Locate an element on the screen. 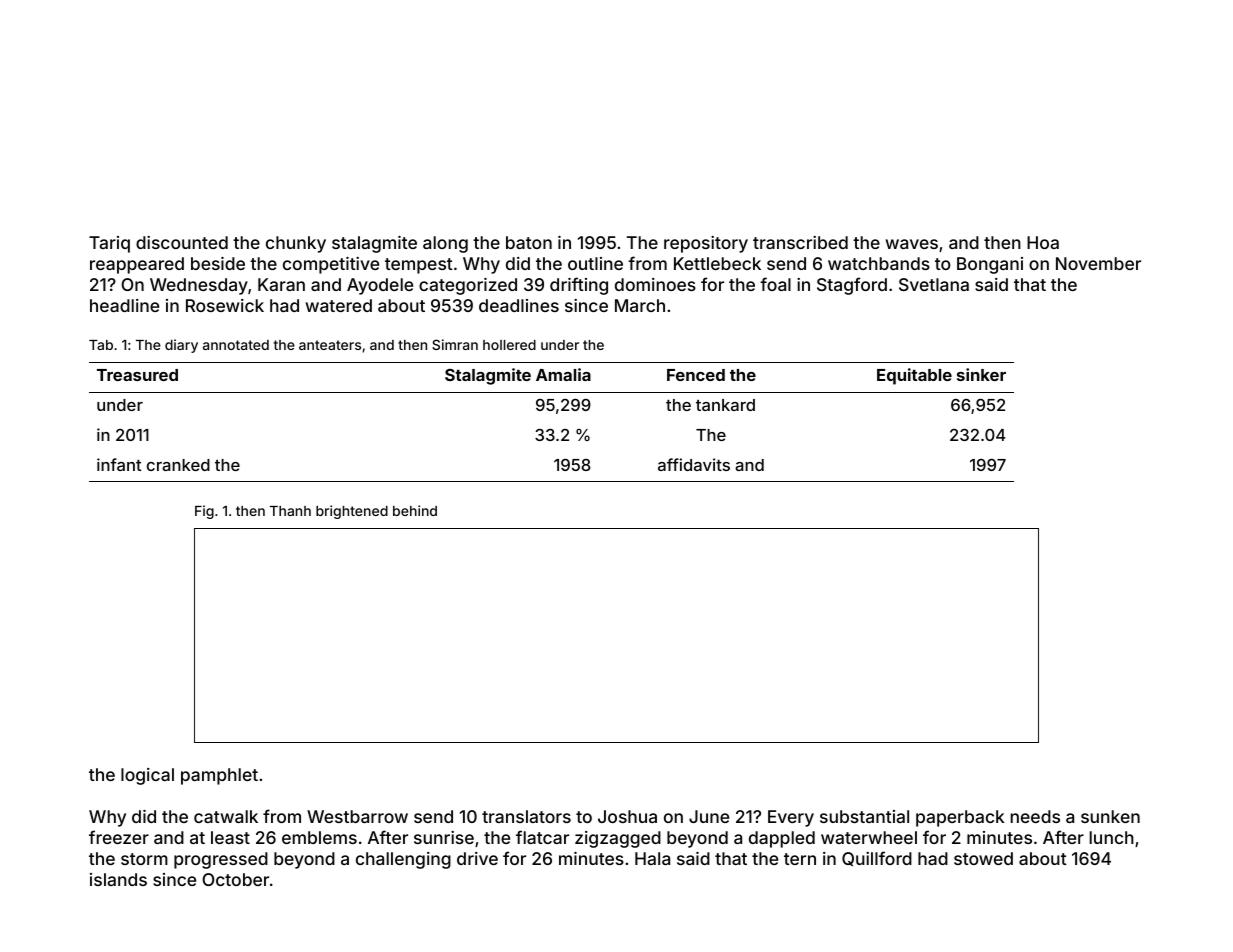 Image resolution: width=1233 pixels, height=952 pixels. substantial is located at coordinates (864, 816).
